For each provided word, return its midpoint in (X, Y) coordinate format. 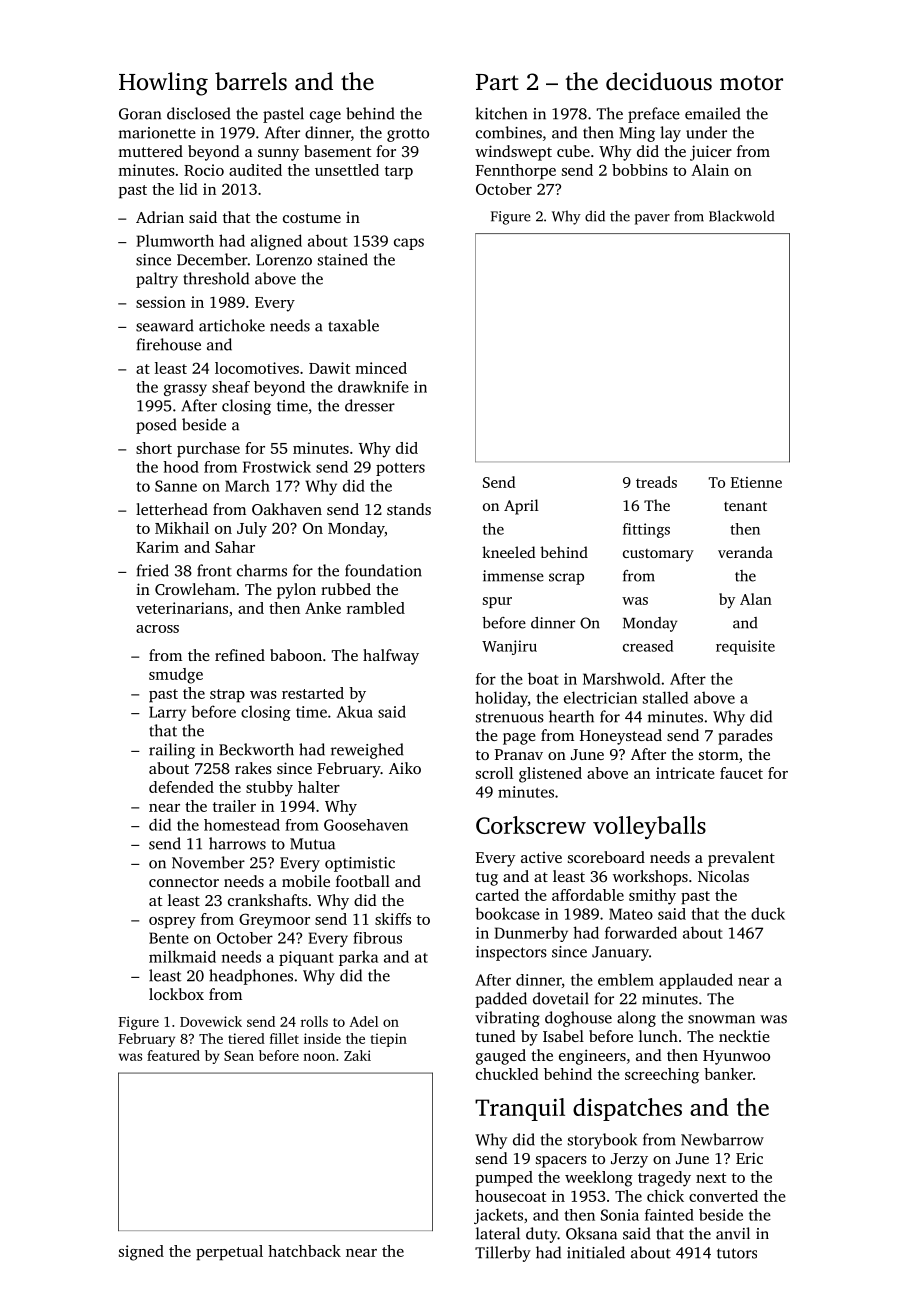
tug (487, 879)
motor (751, 83)
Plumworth (175, 240)
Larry (167, 713)
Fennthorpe (516, 172)
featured (173, 1055)
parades (745, 737)
